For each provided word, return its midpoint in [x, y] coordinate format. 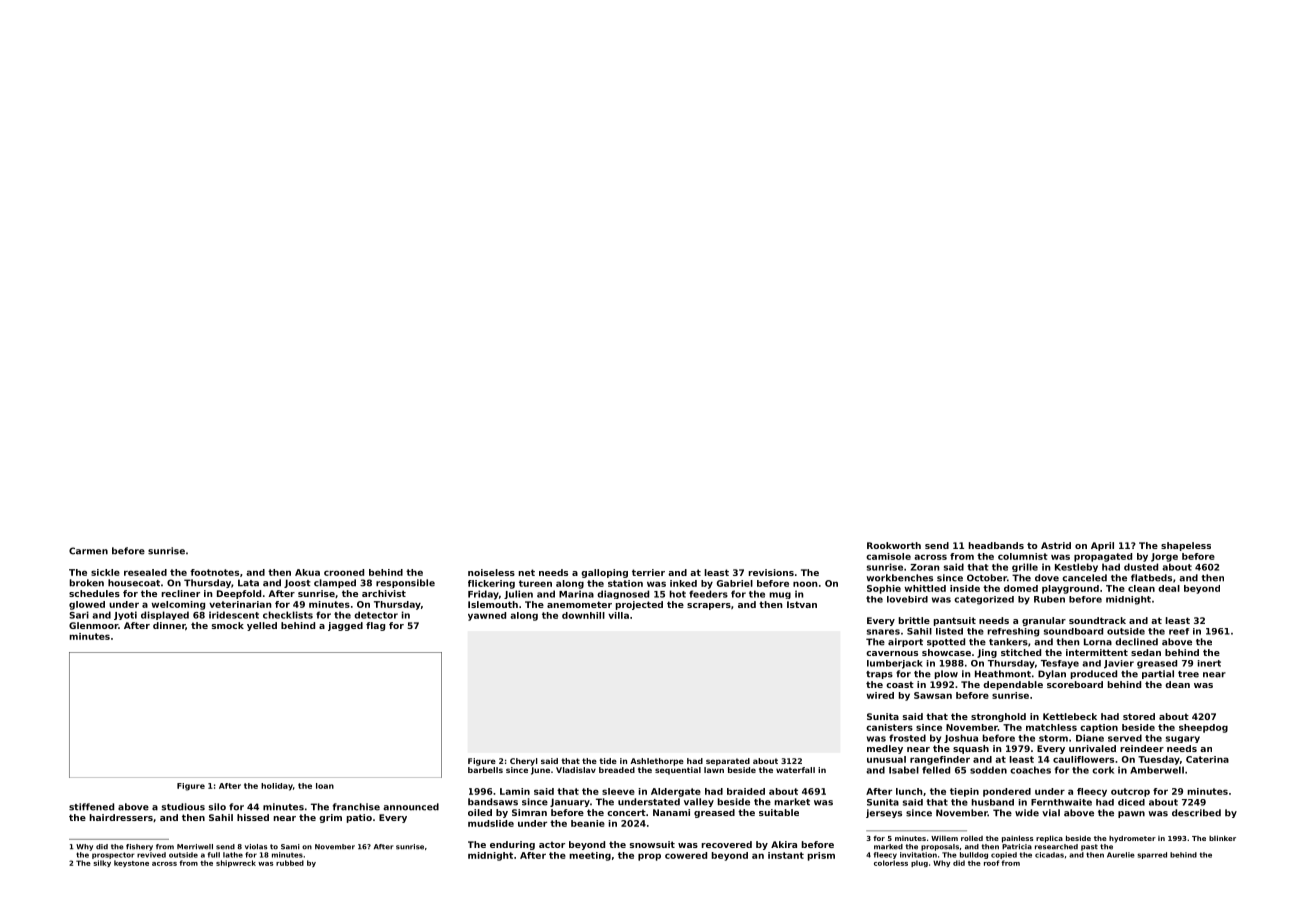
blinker [1222, 838]
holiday [277, 787]
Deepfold [239, 594]
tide [608, 761]
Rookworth [894, 545]
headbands [996, 545]
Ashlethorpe [657, 762]
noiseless [491, 572]
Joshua [961, 738]
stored [1139, 716]
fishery [139, 847]
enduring [512, 845]
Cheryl [524, 762]
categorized [984, 600]
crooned [344, 572]
